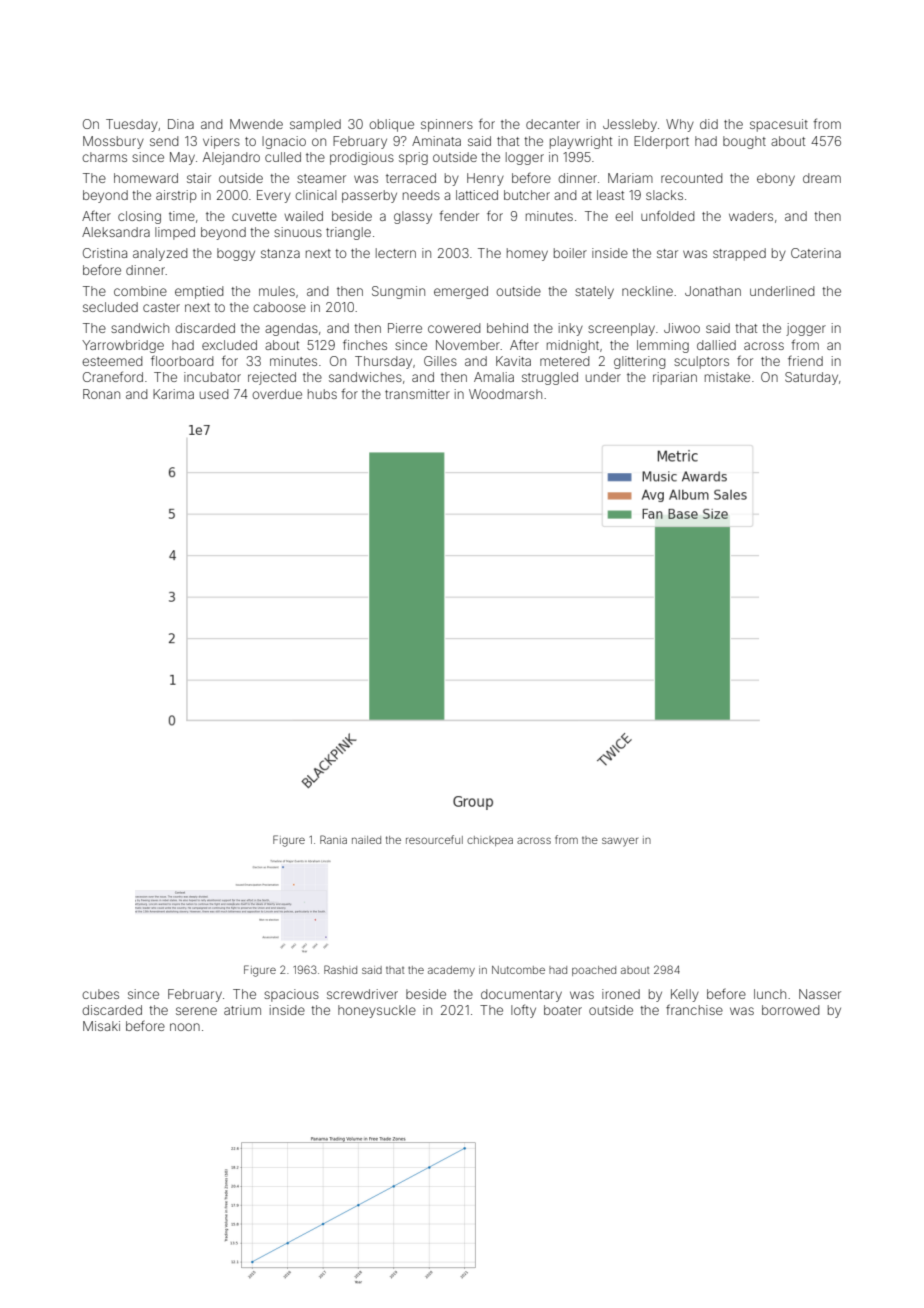  What do you see at coordinates (214, 394) in the image?
I see `used` at bounding box center [214, 394].
